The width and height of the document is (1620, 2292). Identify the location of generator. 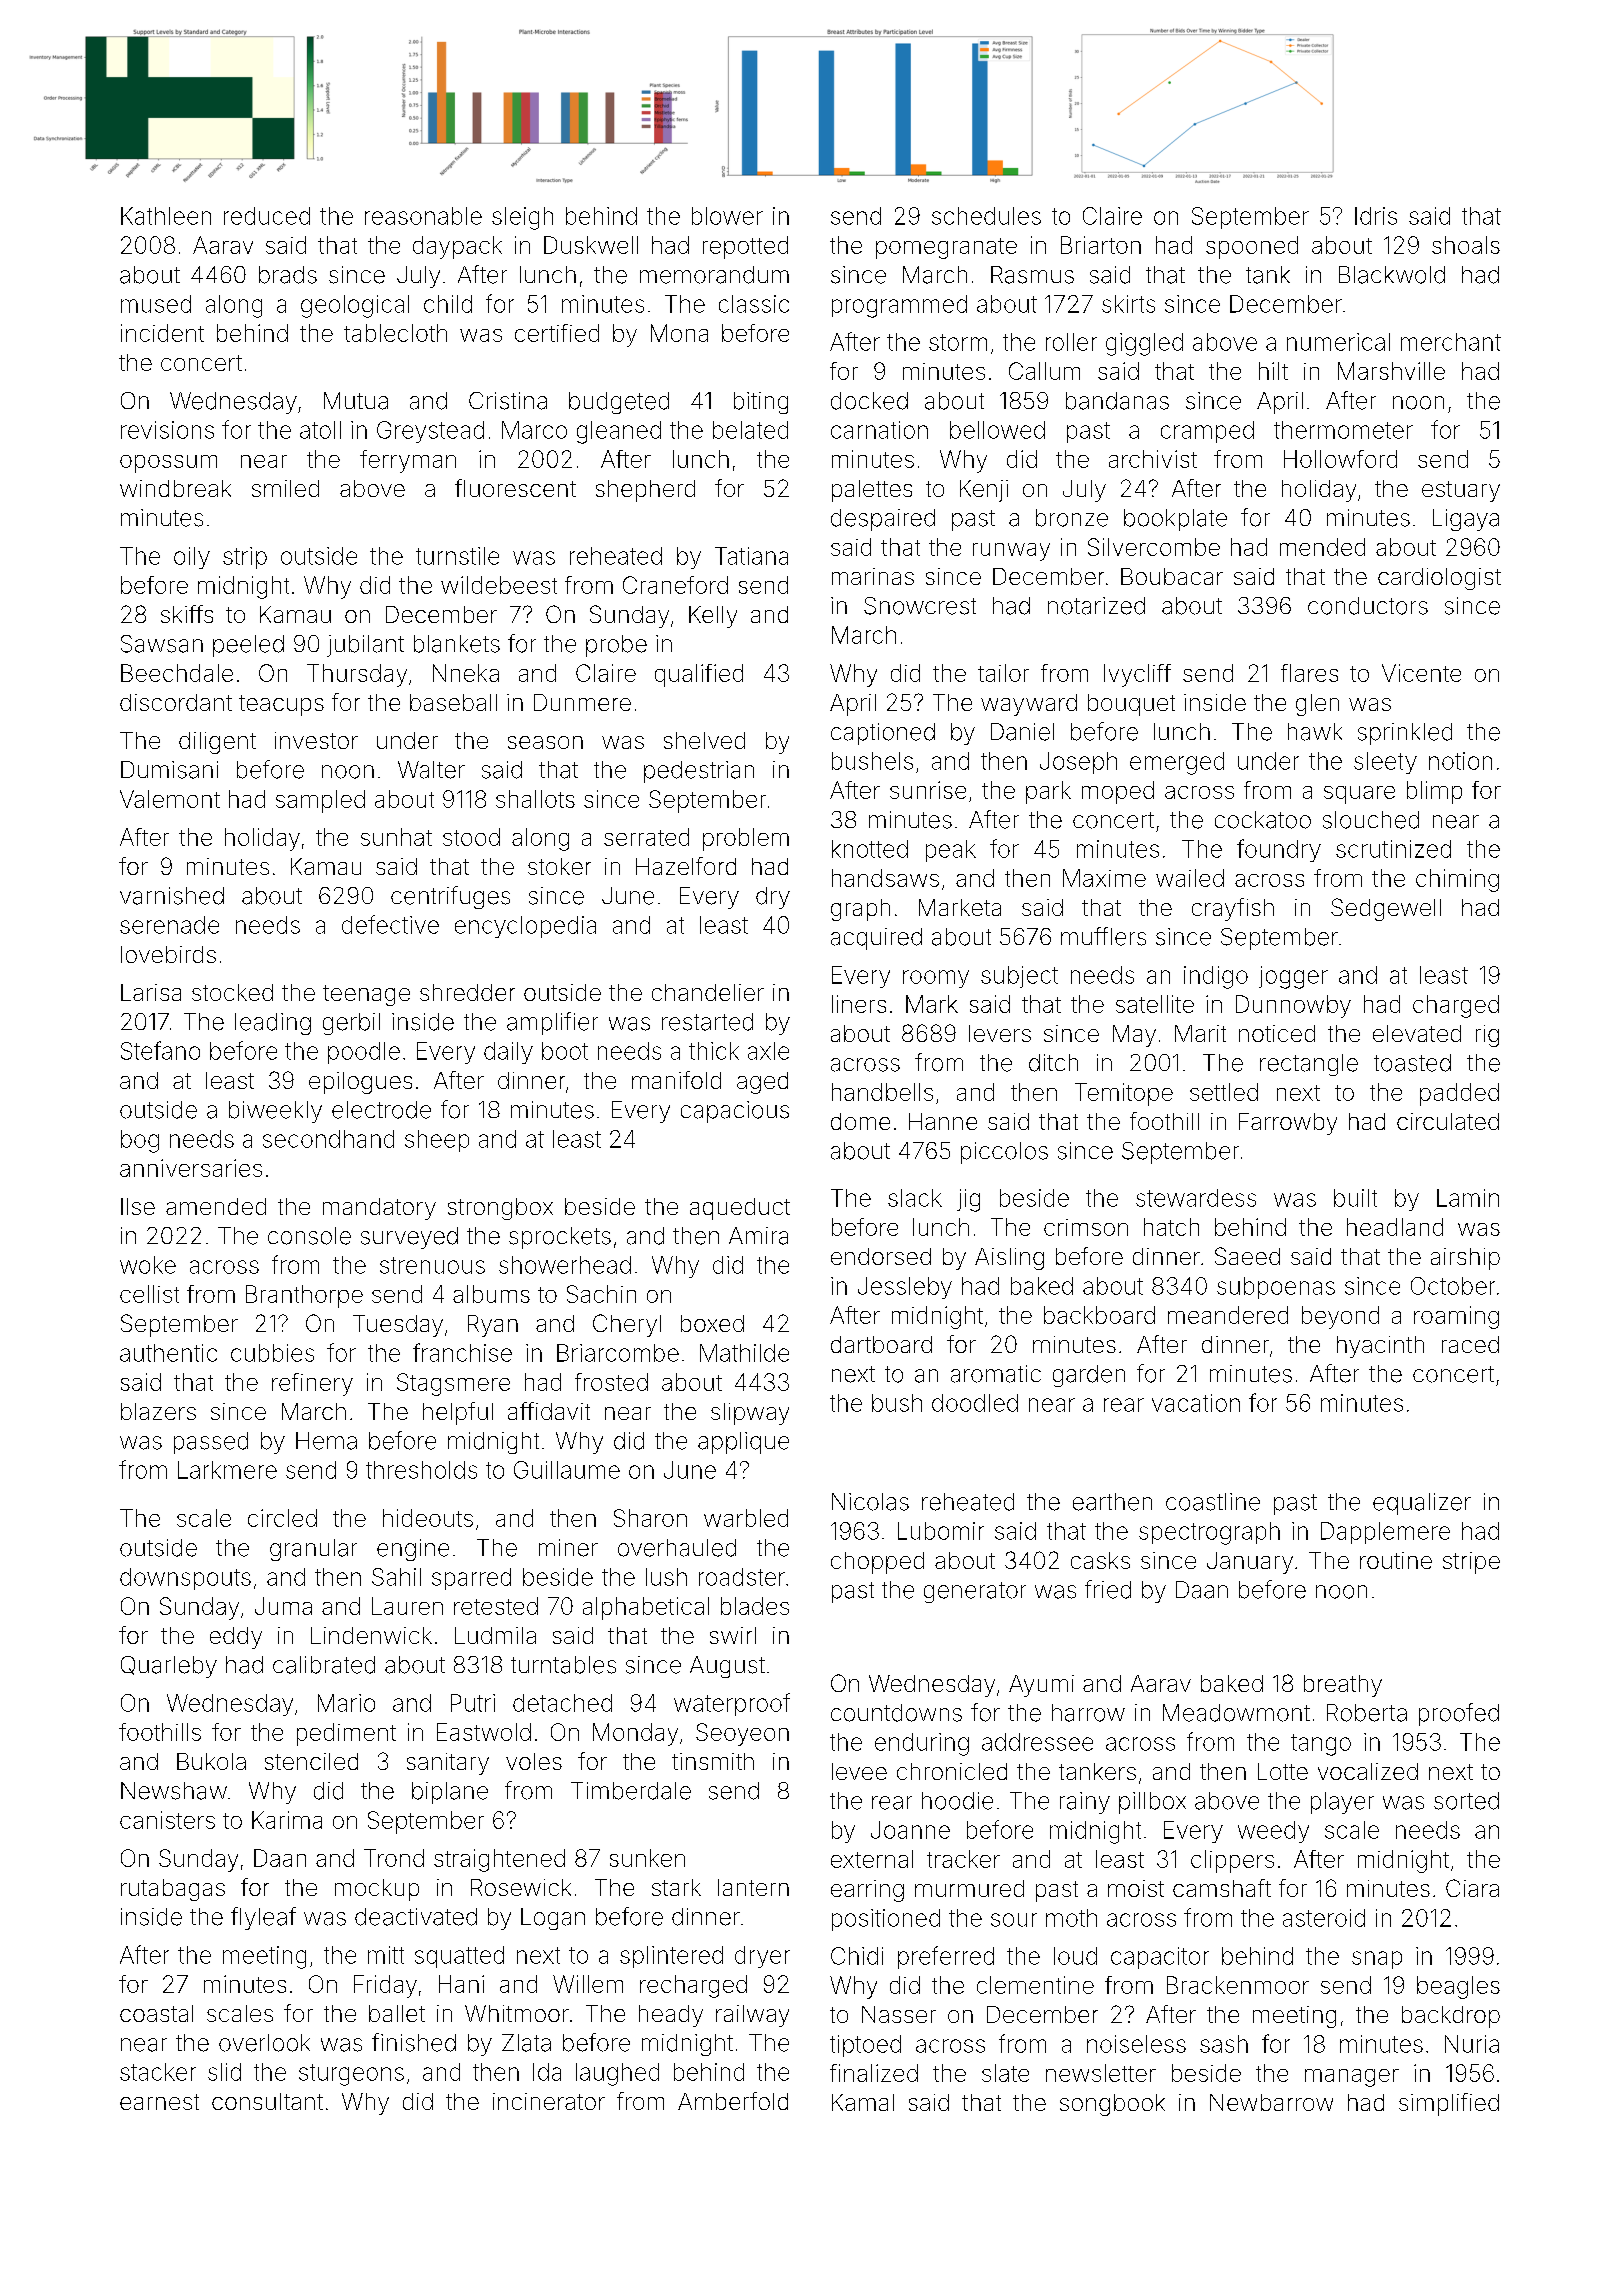
(975, 1592).
